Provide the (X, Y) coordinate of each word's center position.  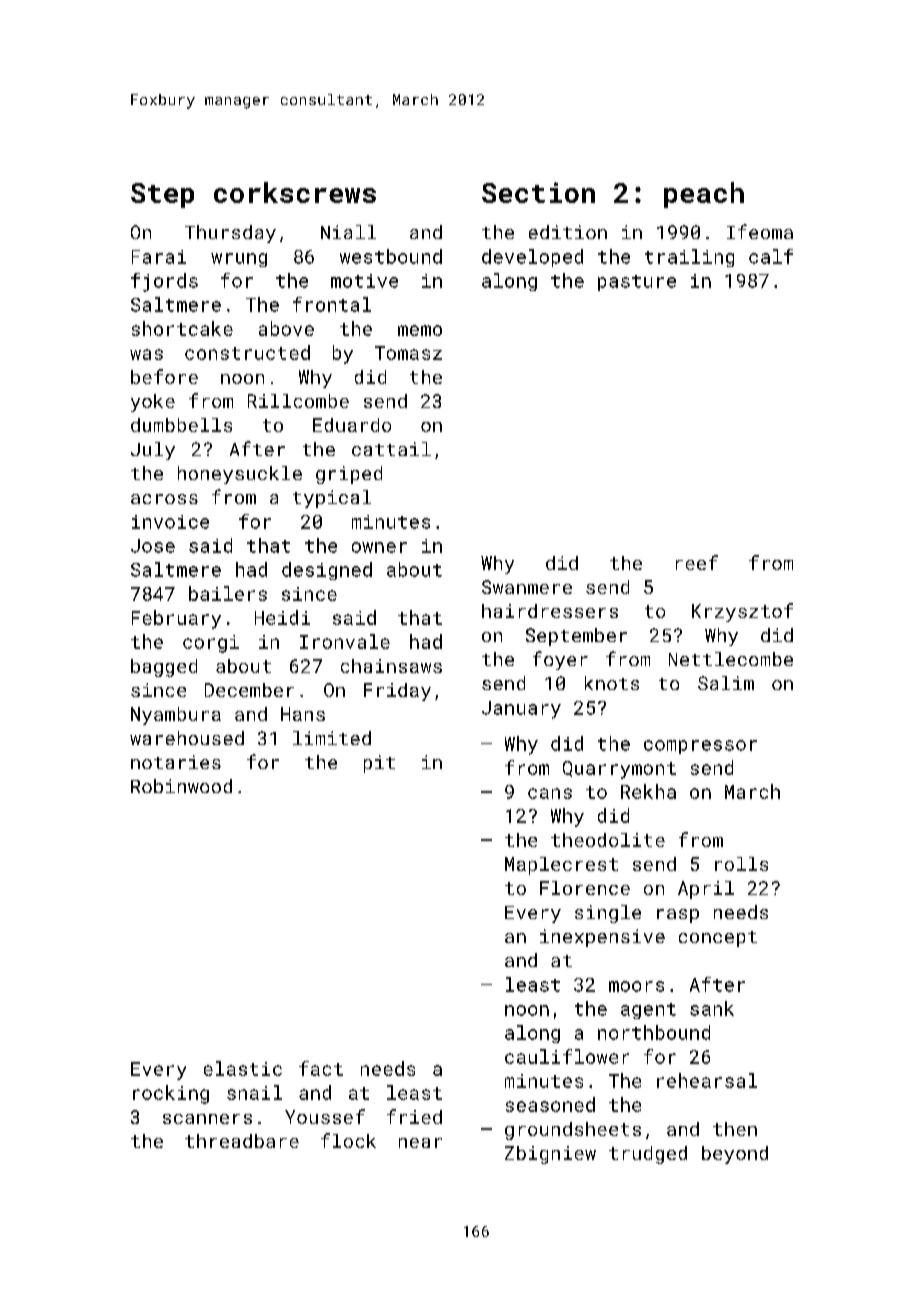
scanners (207, 1119)
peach (704, 195)
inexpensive (602, 938)
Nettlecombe (731, 659)
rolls (741, 864)
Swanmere (527, 587)
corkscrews (295, 192)
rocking (171, 1094)
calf (771, 256)
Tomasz (408, 353)
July (153, 451)
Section (538, 192)
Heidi (282, 617)
